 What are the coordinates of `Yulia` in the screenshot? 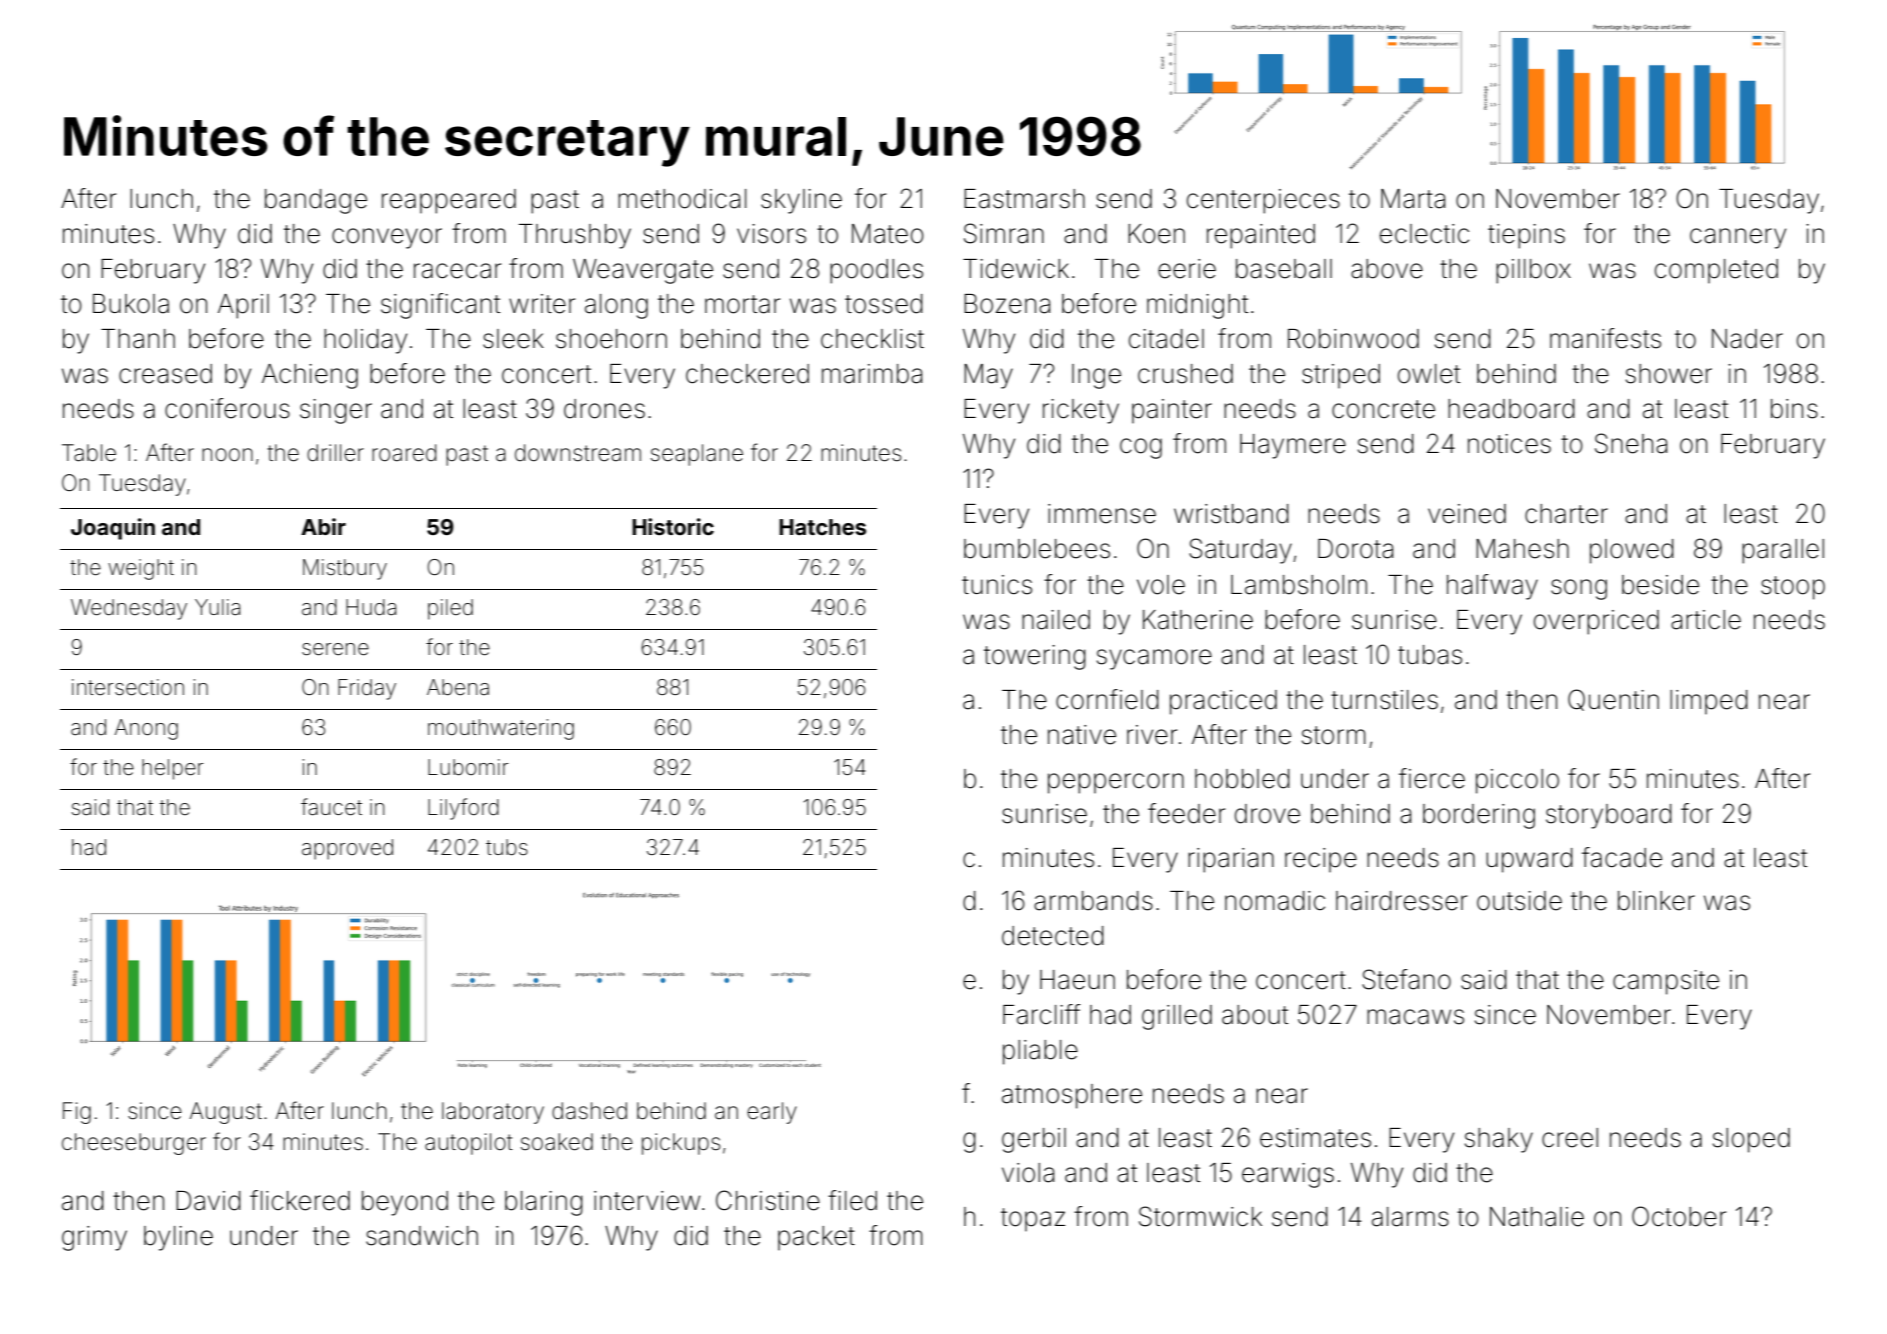 It's located at (217, 607).
